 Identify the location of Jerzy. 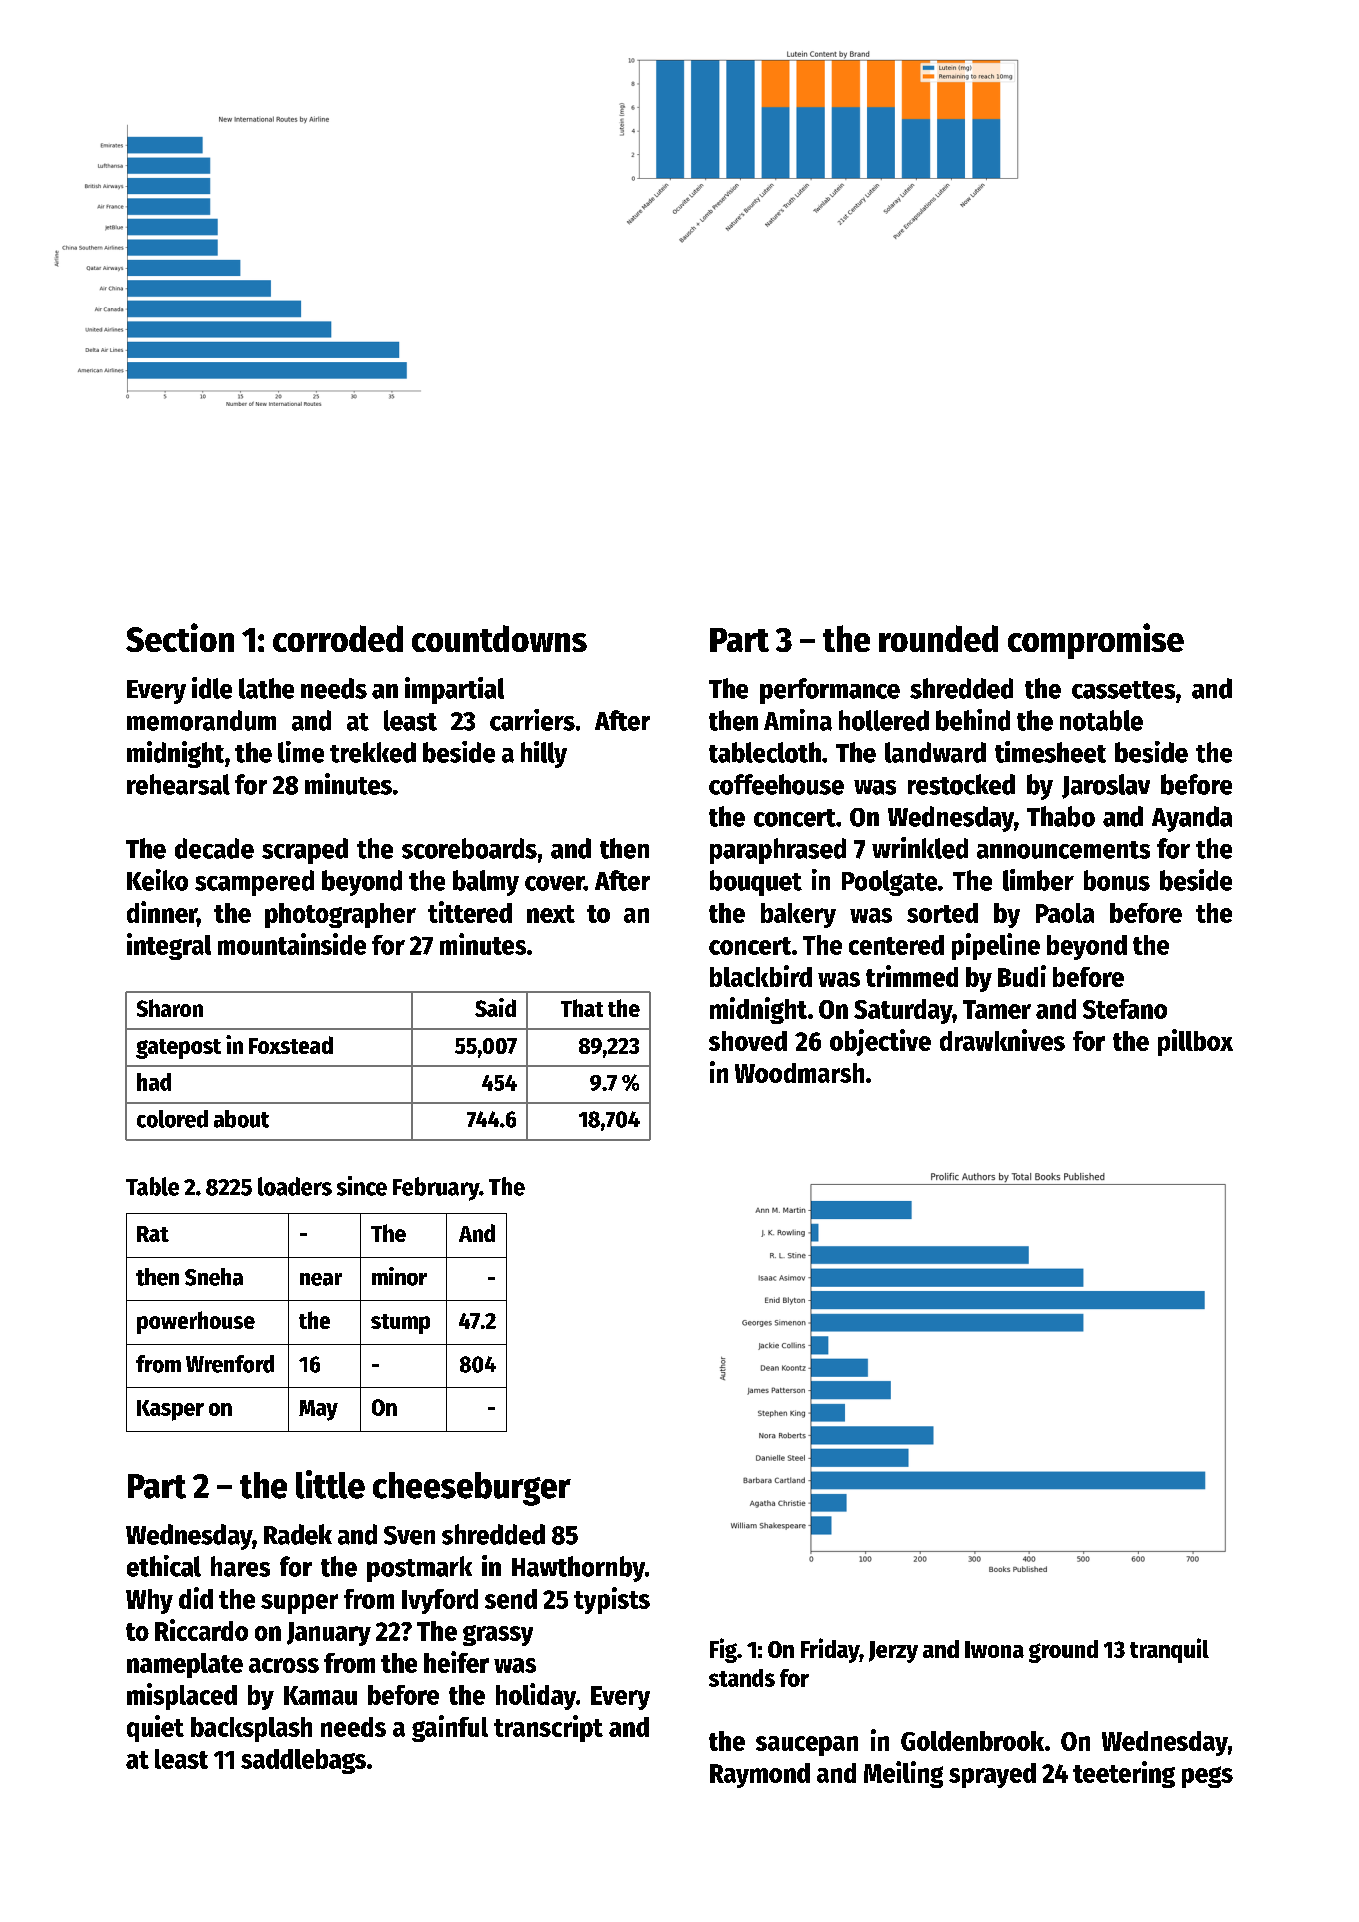
(893, 1652).
